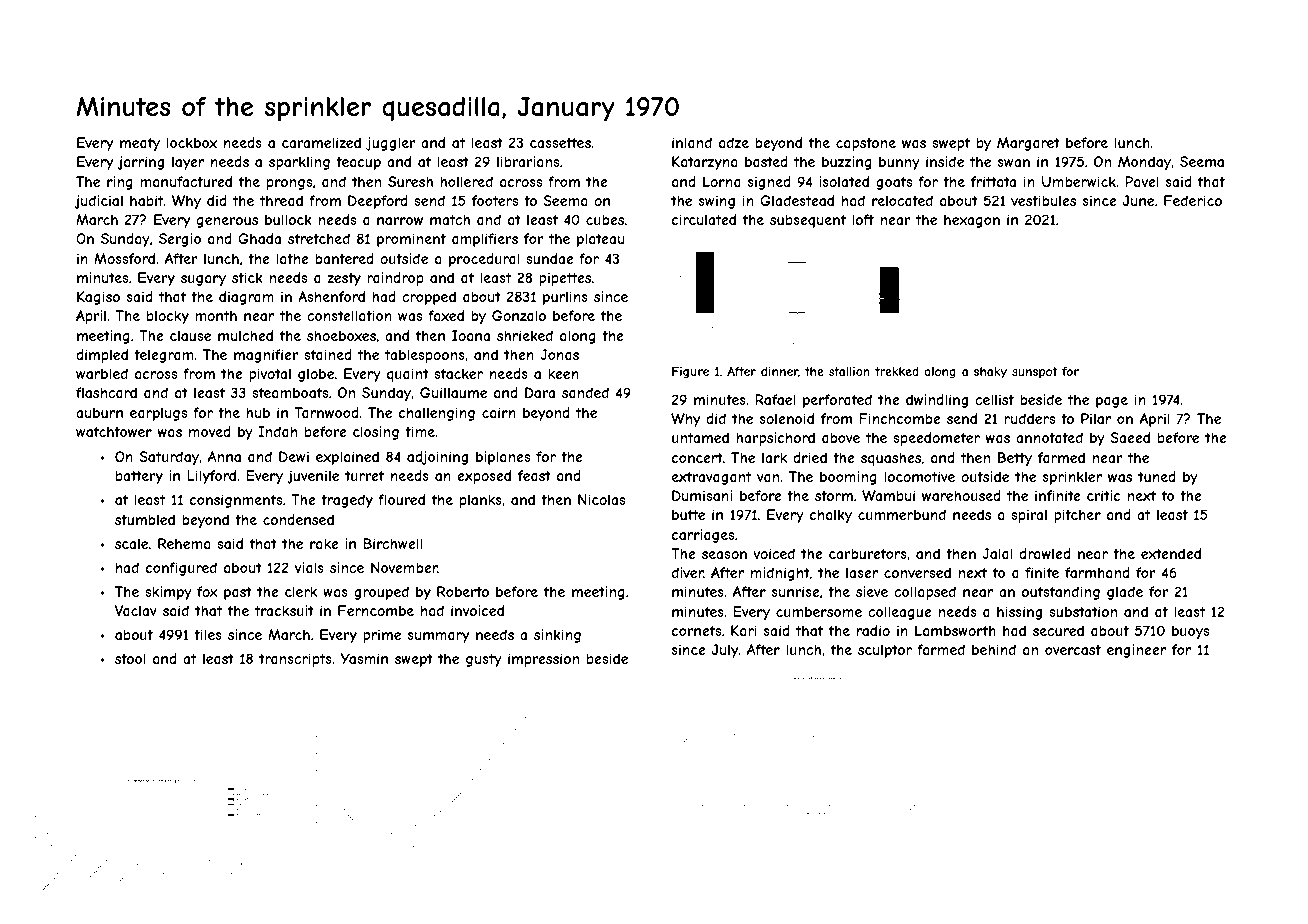 This screenshot has width=1308, height=924. Describe the element at coordinates (295, 660) in the screenshot. I see `transcripts` at that location.
